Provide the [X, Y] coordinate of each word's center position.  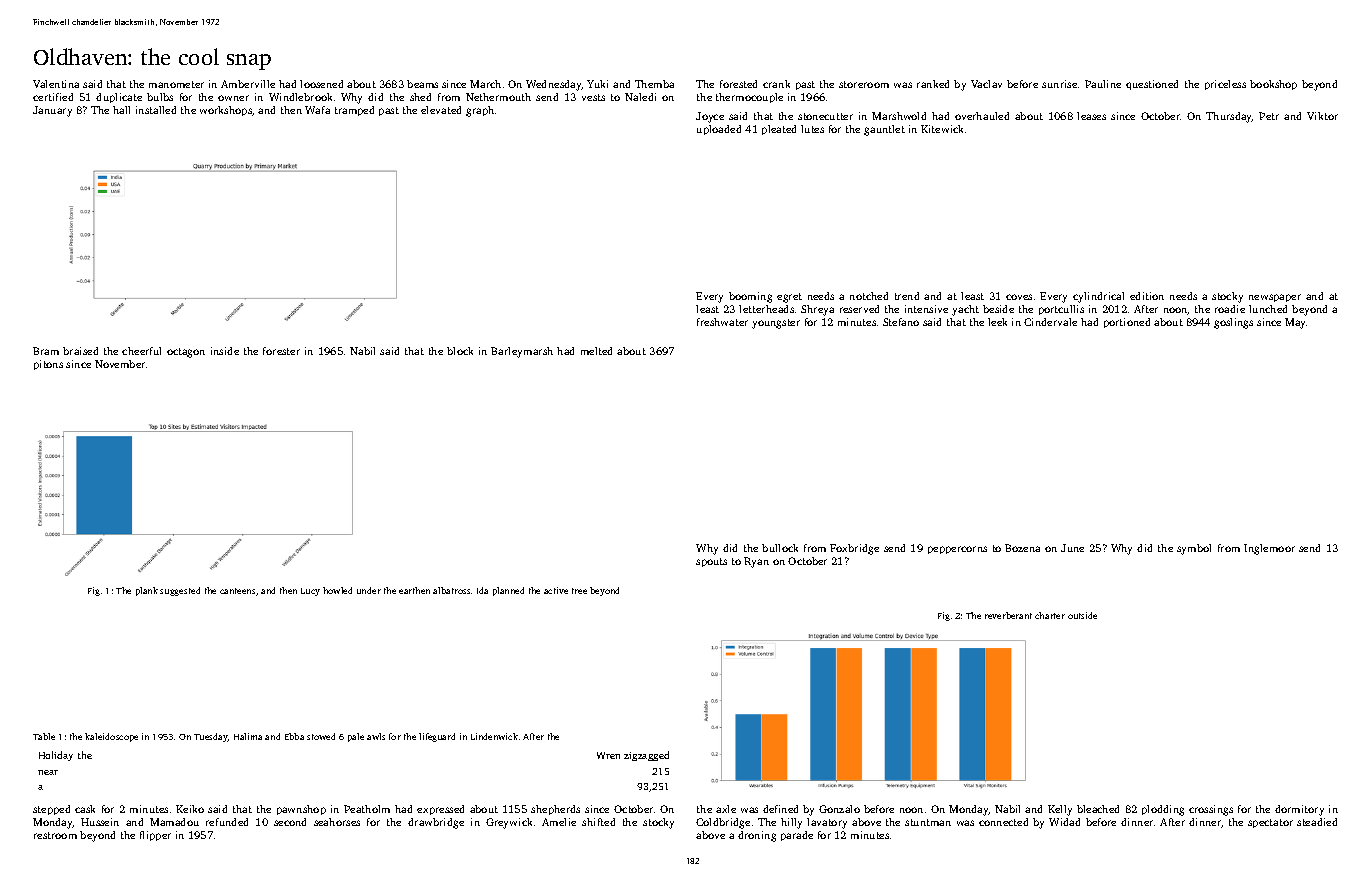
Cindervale [1050, 322]
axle [726, 809]
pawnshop [301, 810]
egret [789, 298]
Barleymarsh [522, 352]
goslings [1233, 323]
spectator [1270, 823]
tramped [354, 111]
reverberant [1008, 615]
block [460, 351]
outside [1082, 615]
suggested [180, 591]
